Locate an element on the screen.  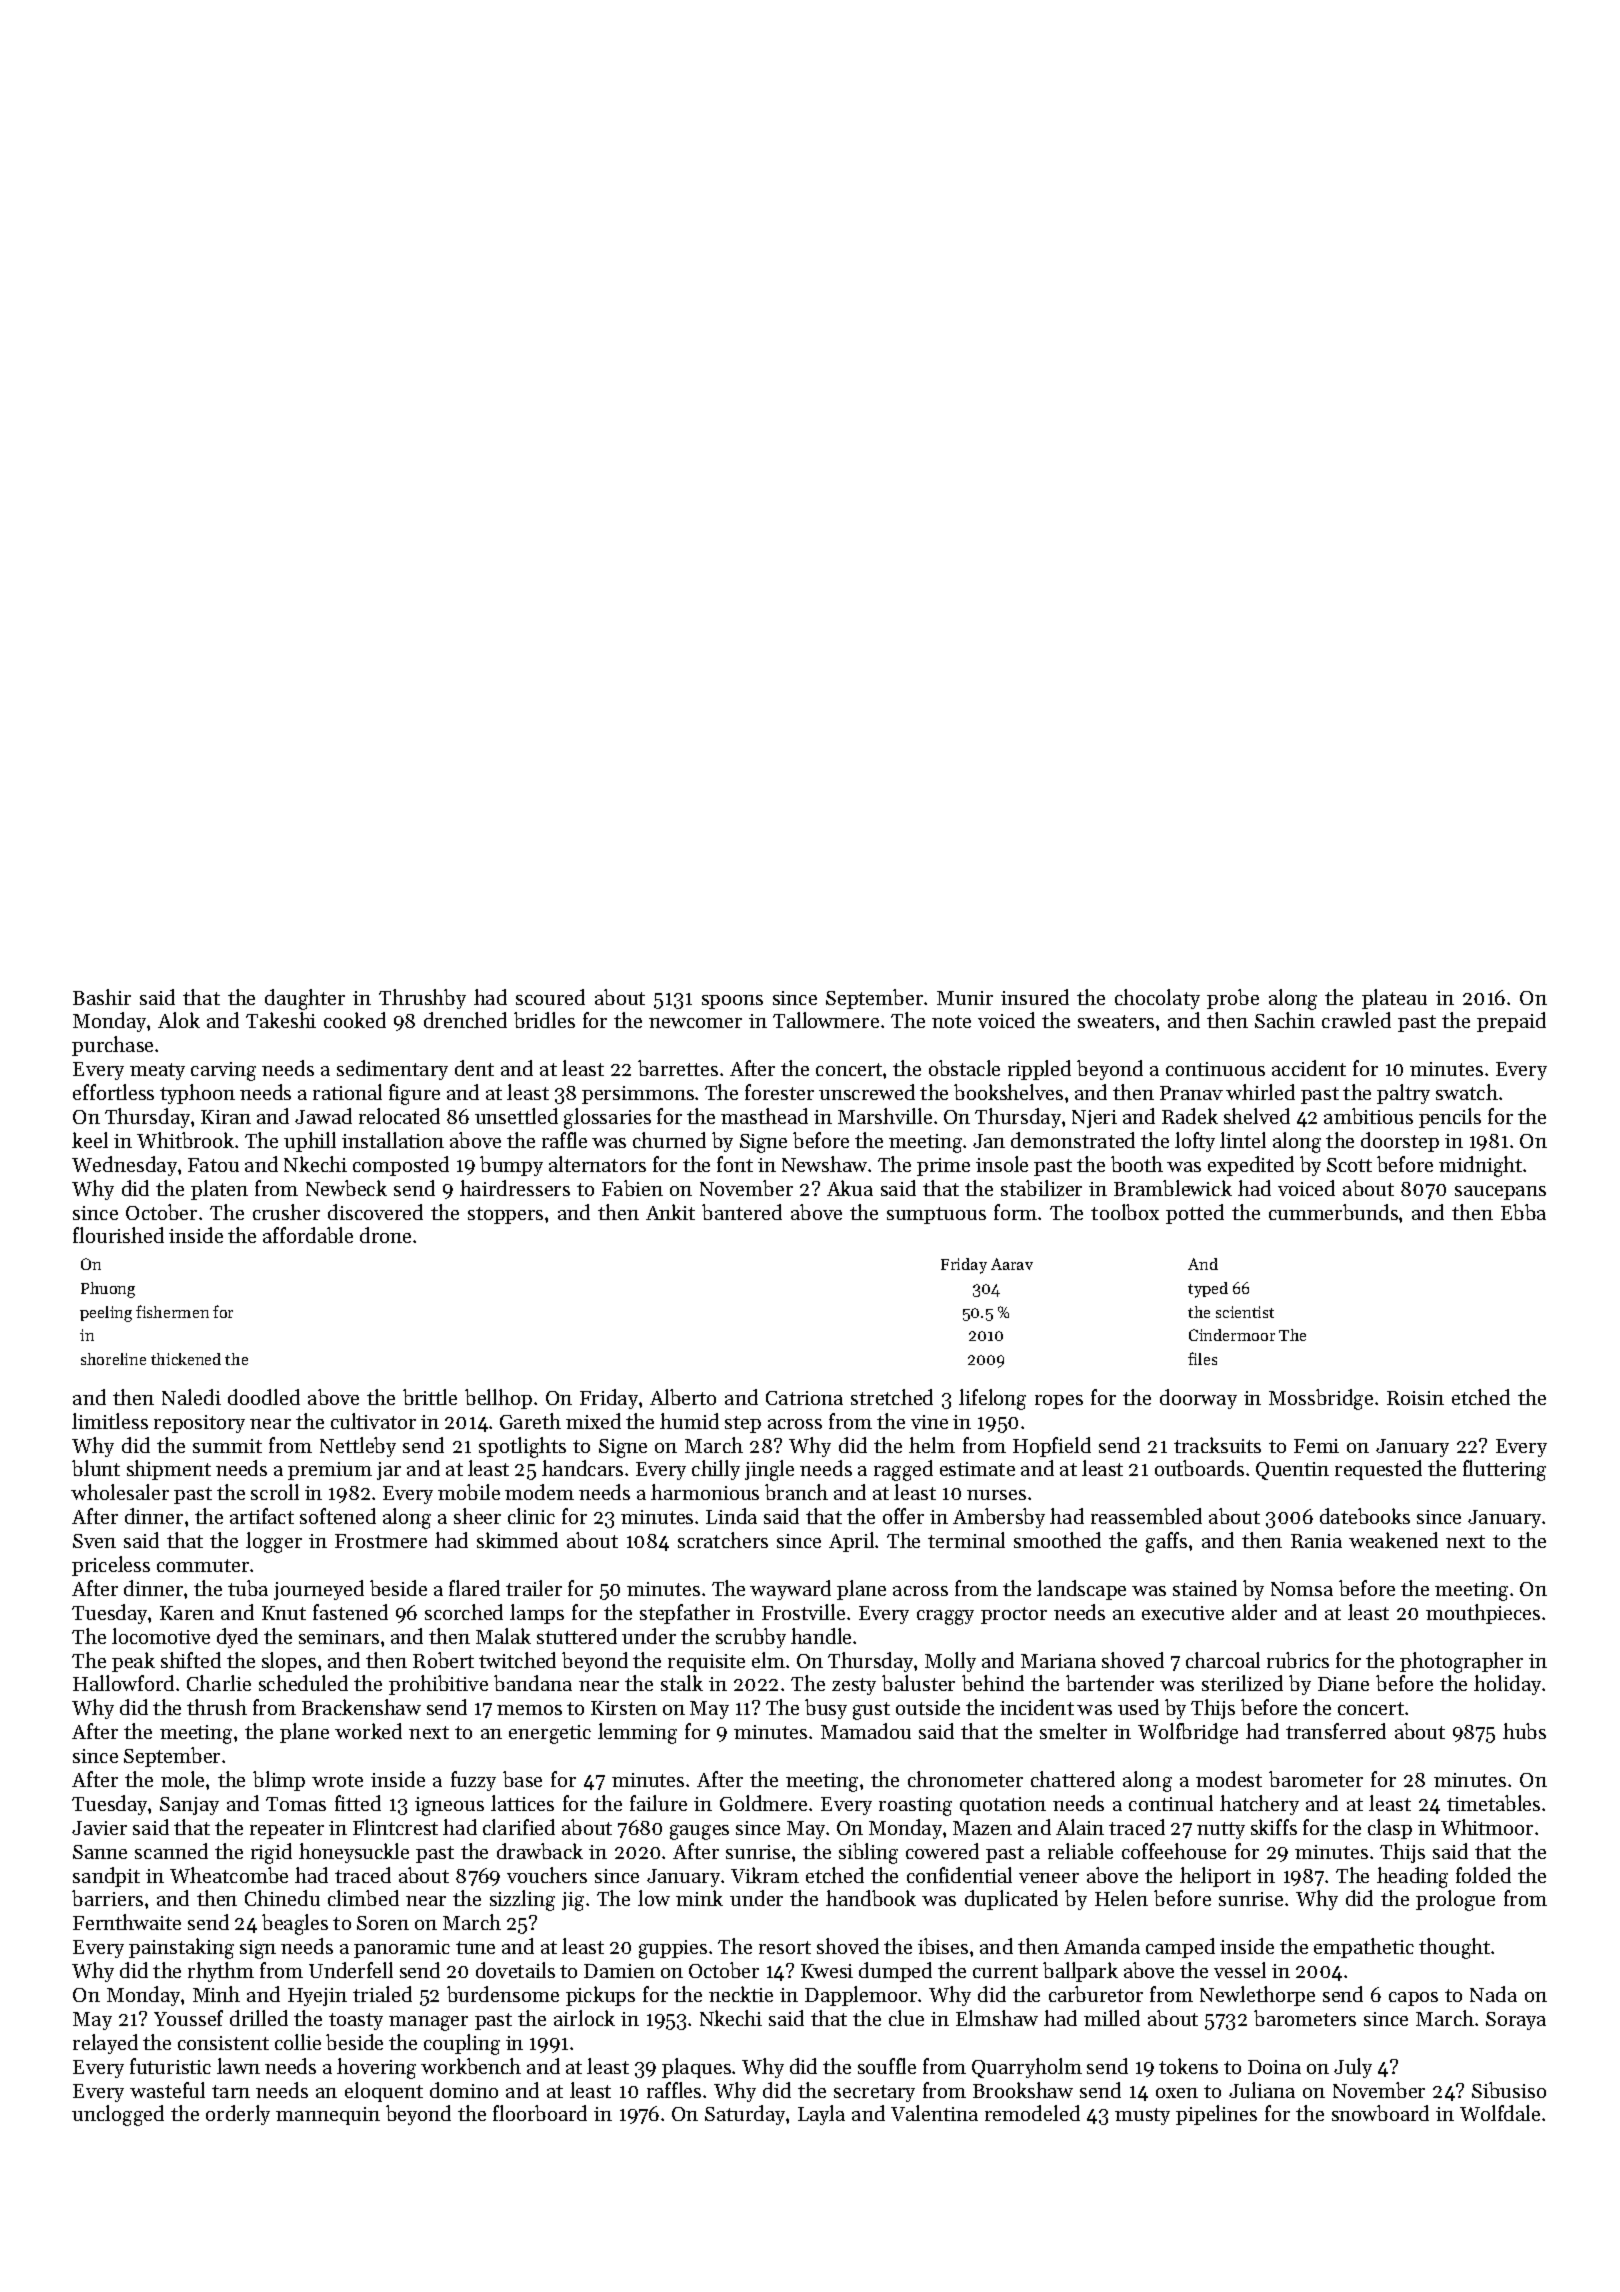
Vikram is located at coordinates (765, 1875).
